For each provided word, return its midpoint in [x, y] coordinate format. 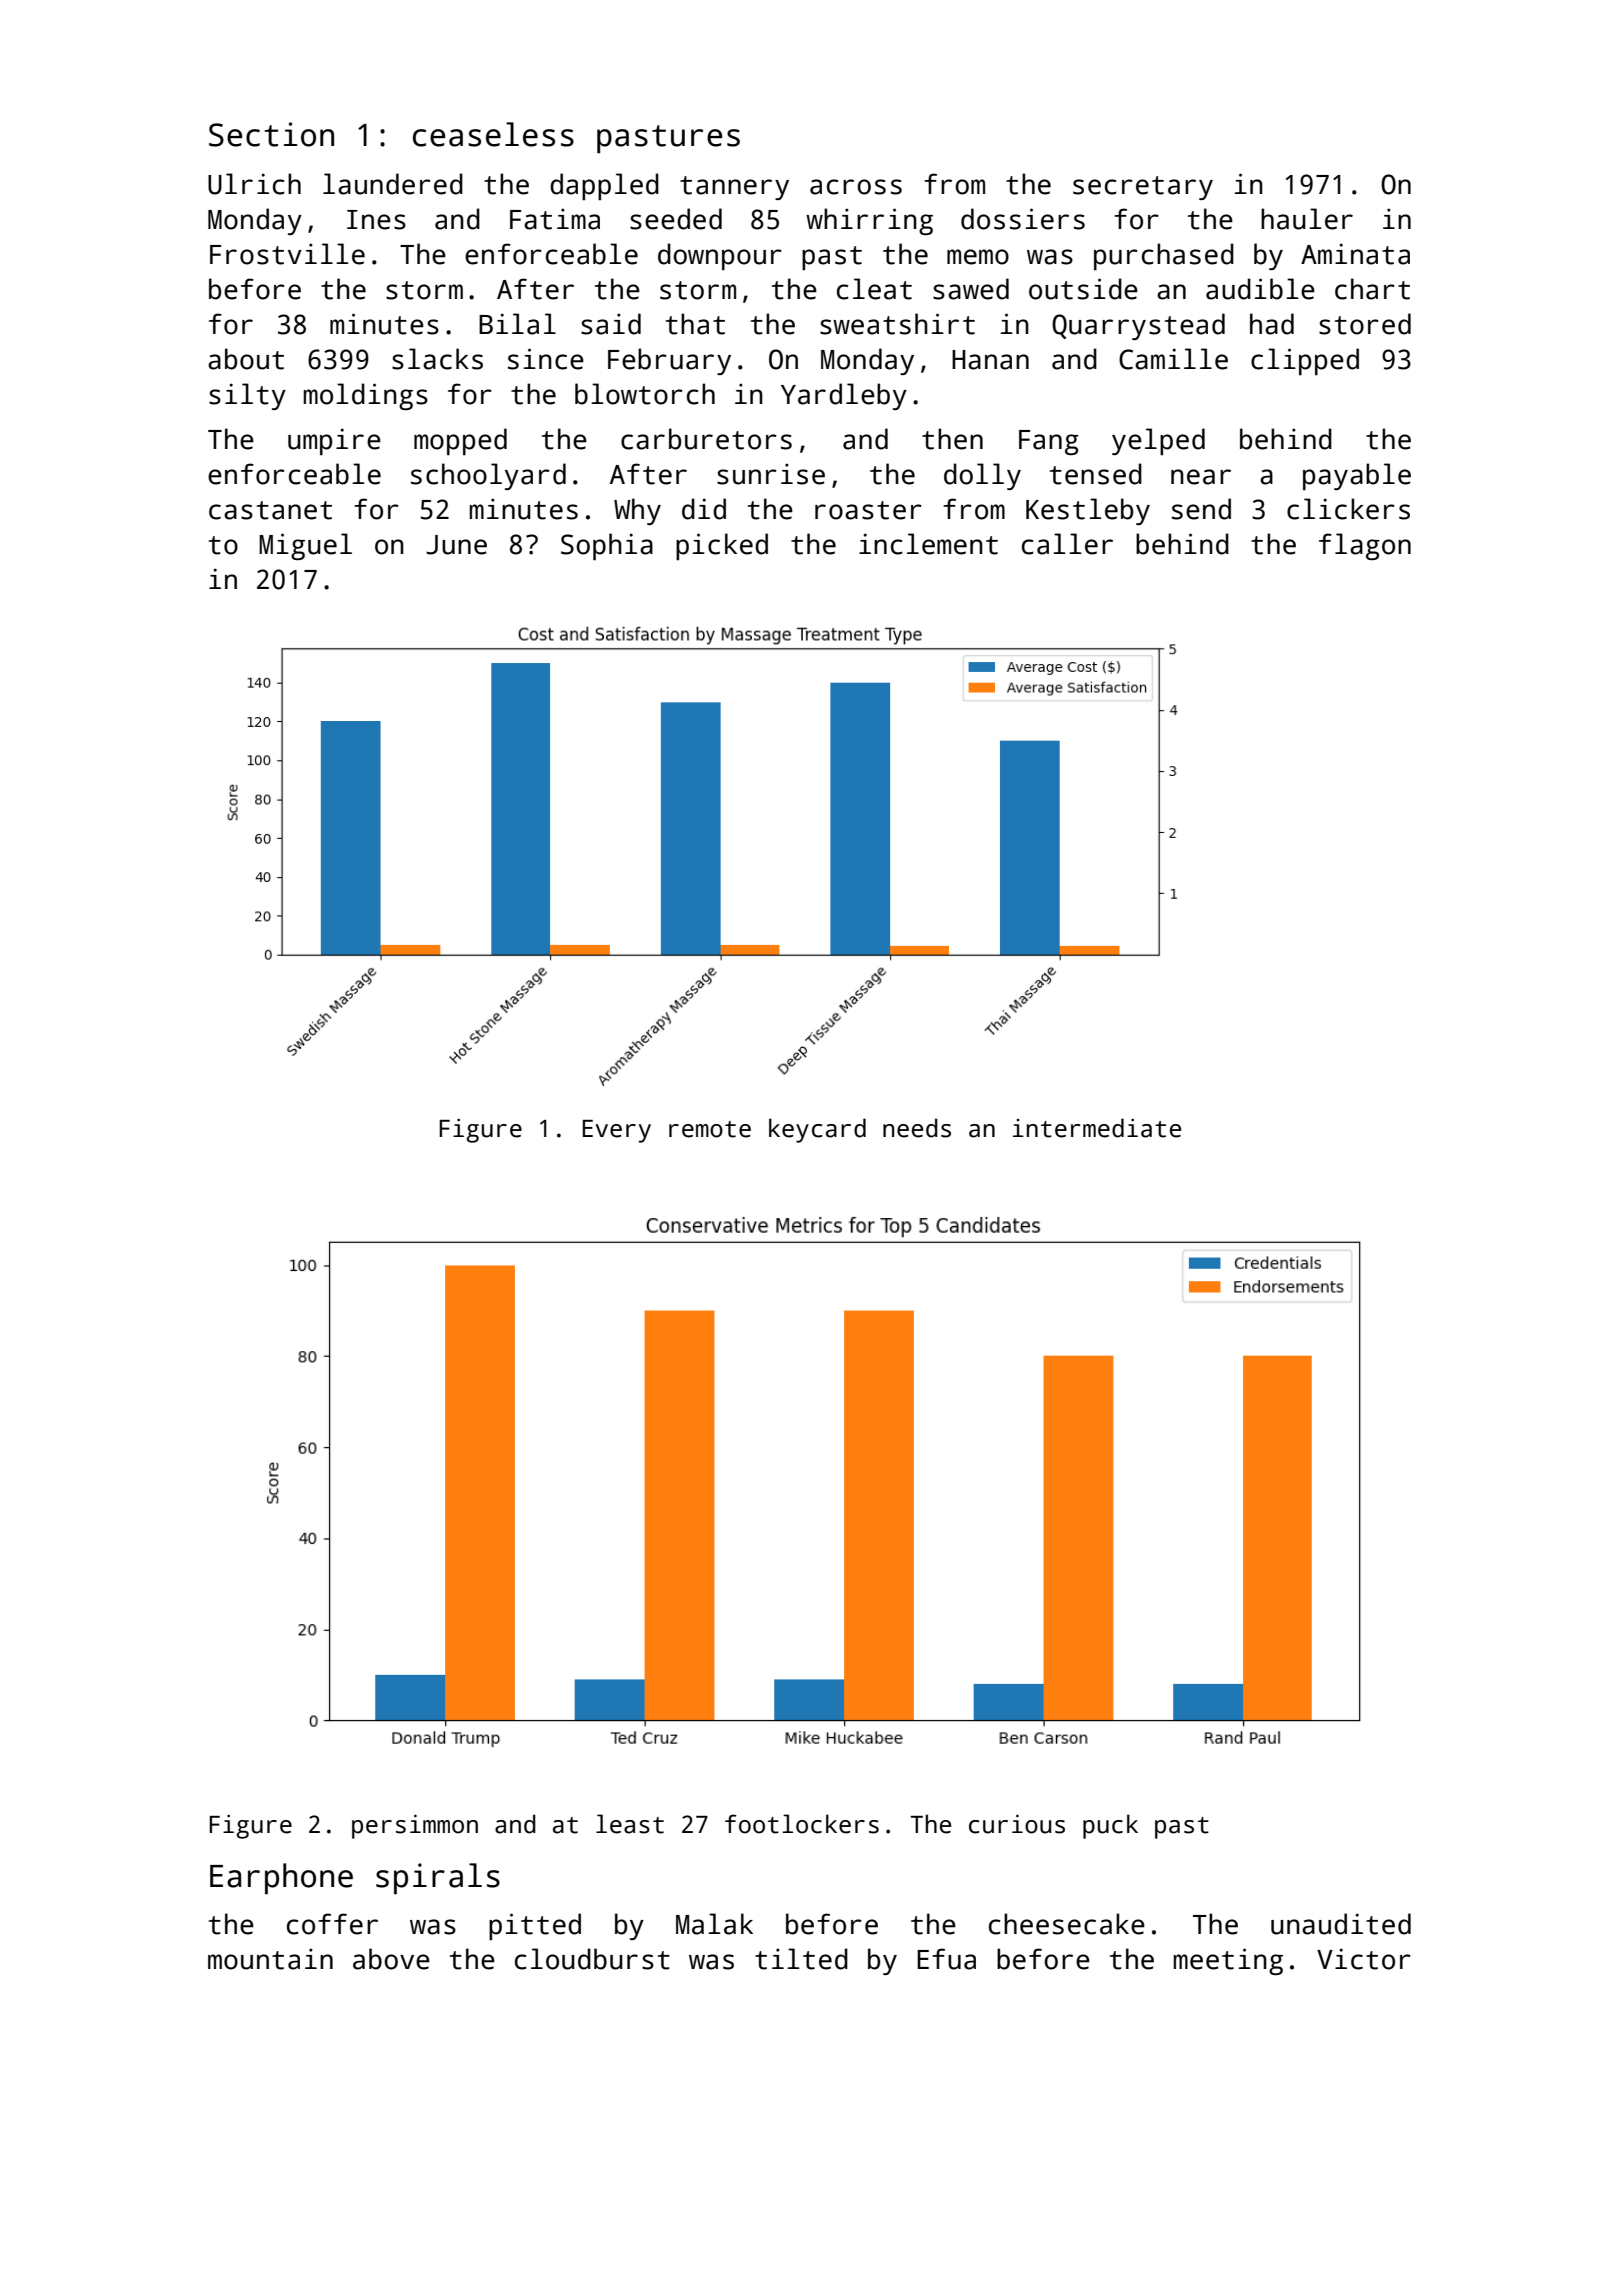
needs [917, 1128]
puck [1110, 1826]
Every [617, 1131]
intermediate [1097, 1128]
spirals [438, 1879]
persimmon [415, 1826]
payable [1357, 476]
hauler [1307, 219]
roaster [868, 510]
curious [1017, 1824]
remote [710, 1129]
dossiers [1023, 219]
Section [271, 134]
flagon [1365, 546]
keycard [817, 1130]
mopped [460, 441]
